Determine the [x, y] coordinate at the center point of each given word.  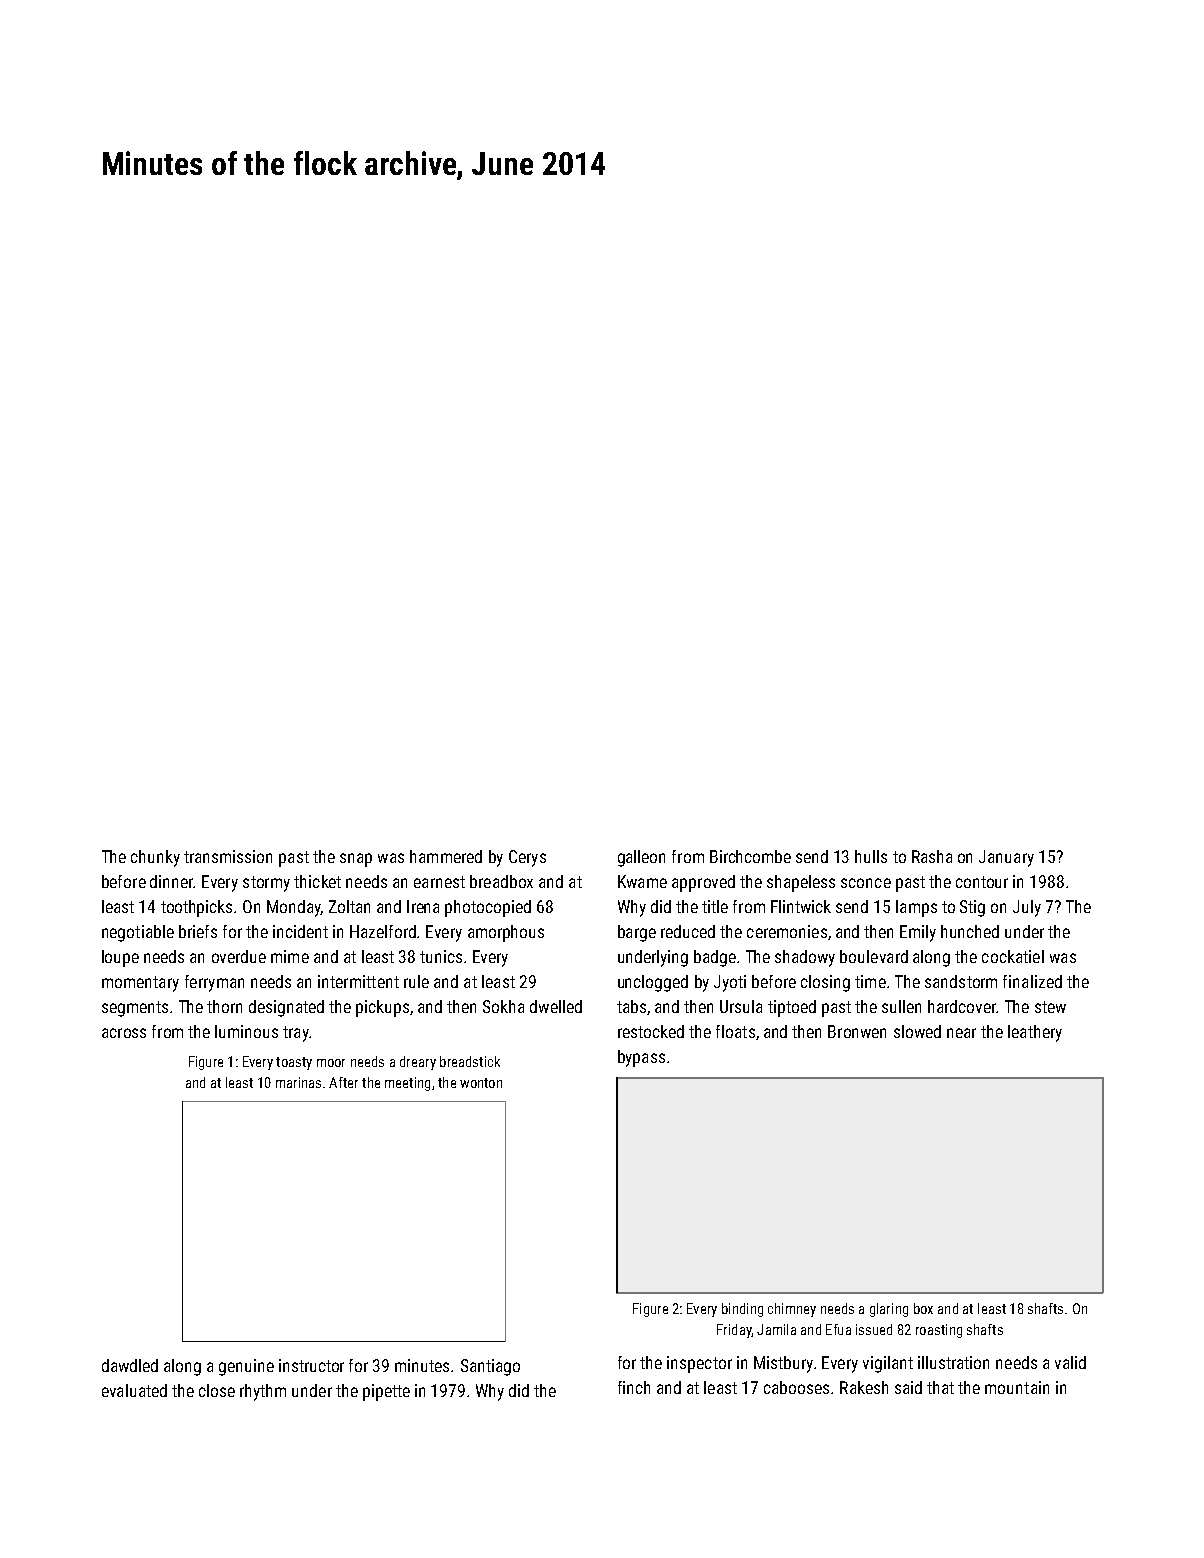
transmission [228, 856]
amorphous [506, 933]
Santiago [490, 1367]
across [124, 1033]
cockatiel [1013, 956]
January [1006, 858]
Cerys [527, 858]
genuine [246, 1367]
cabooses [796, 1387]
